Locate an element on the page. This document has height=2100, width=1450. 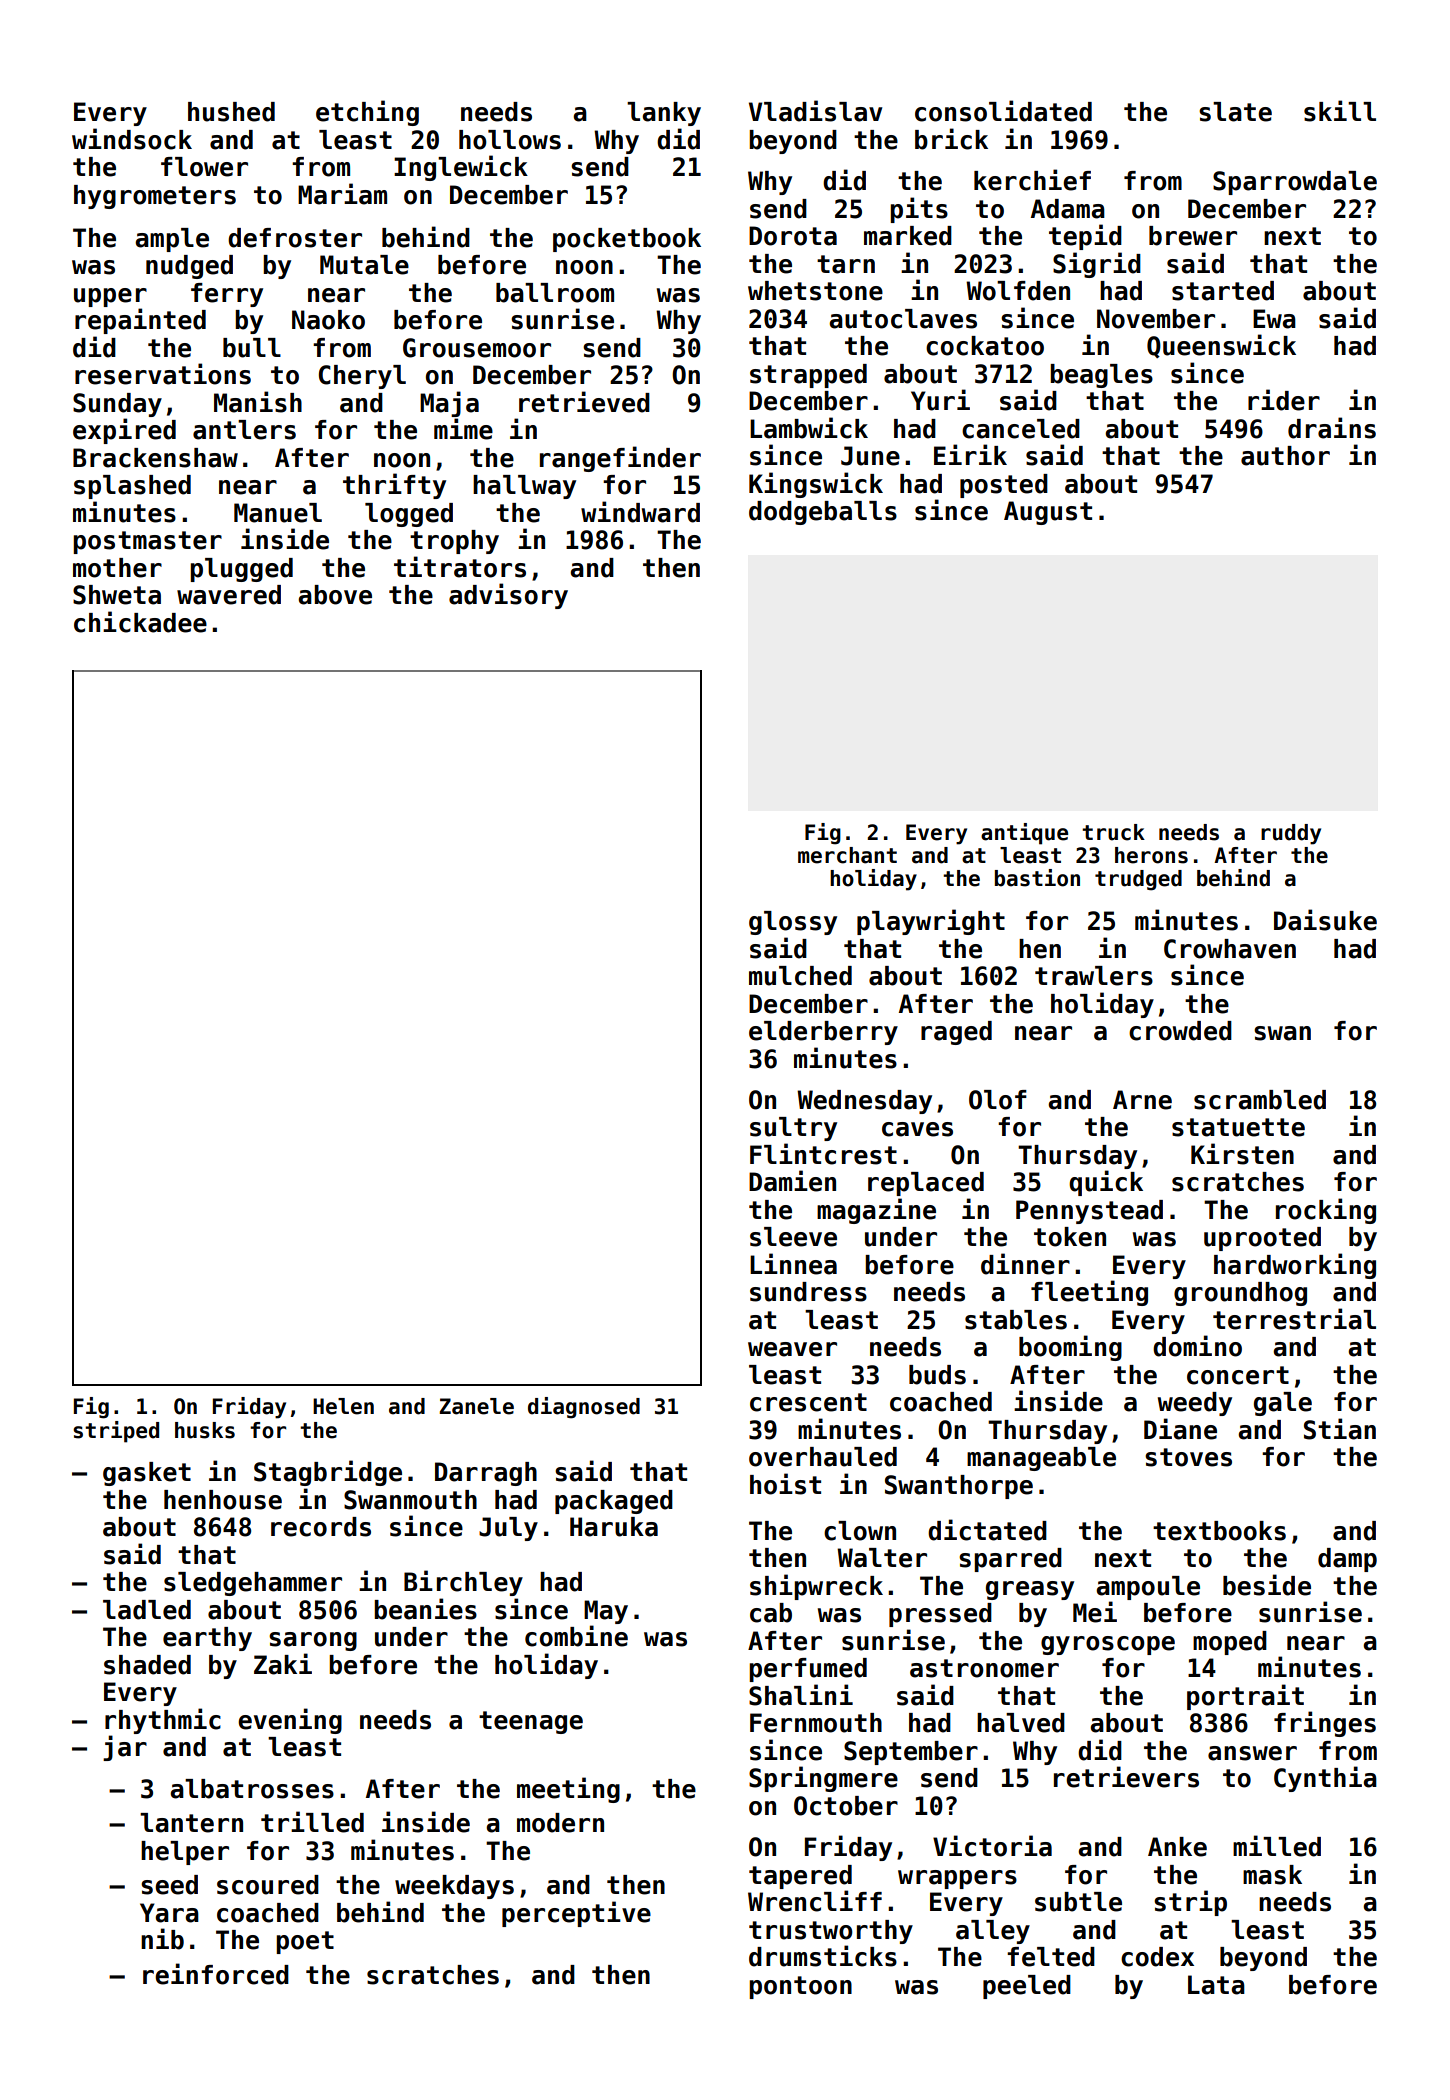
sundress is located at coordinates (808, 1292).
